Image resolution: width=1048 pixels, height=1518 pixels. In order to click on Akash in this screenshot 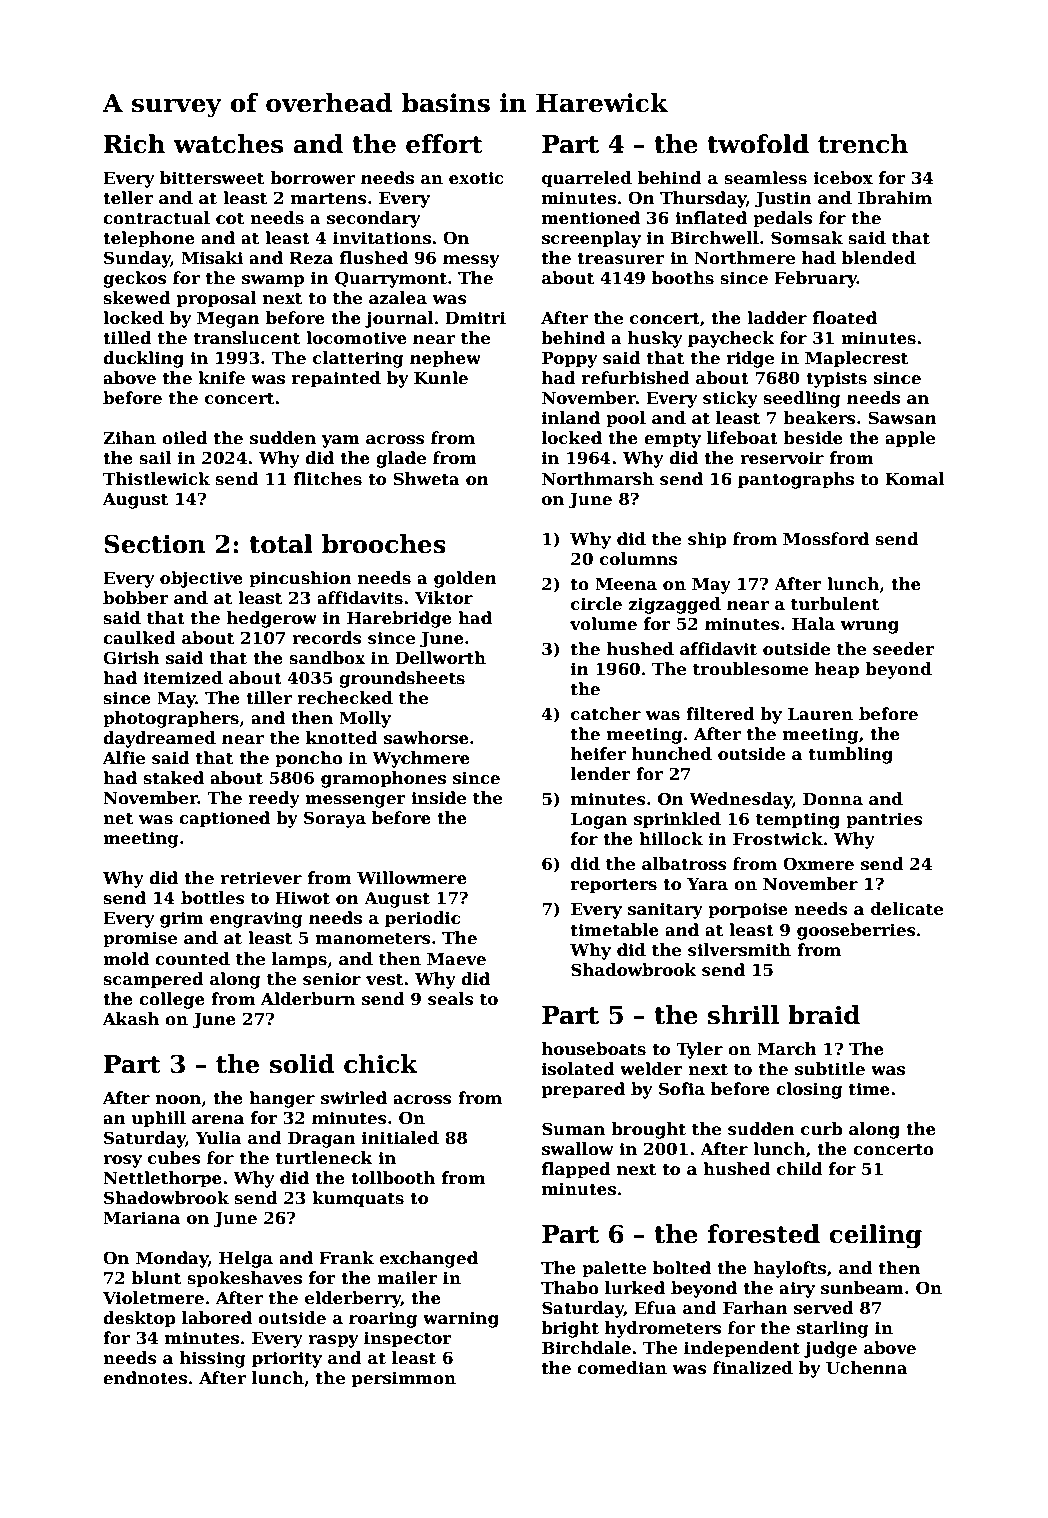, I will do `click(131, 1019)`.
